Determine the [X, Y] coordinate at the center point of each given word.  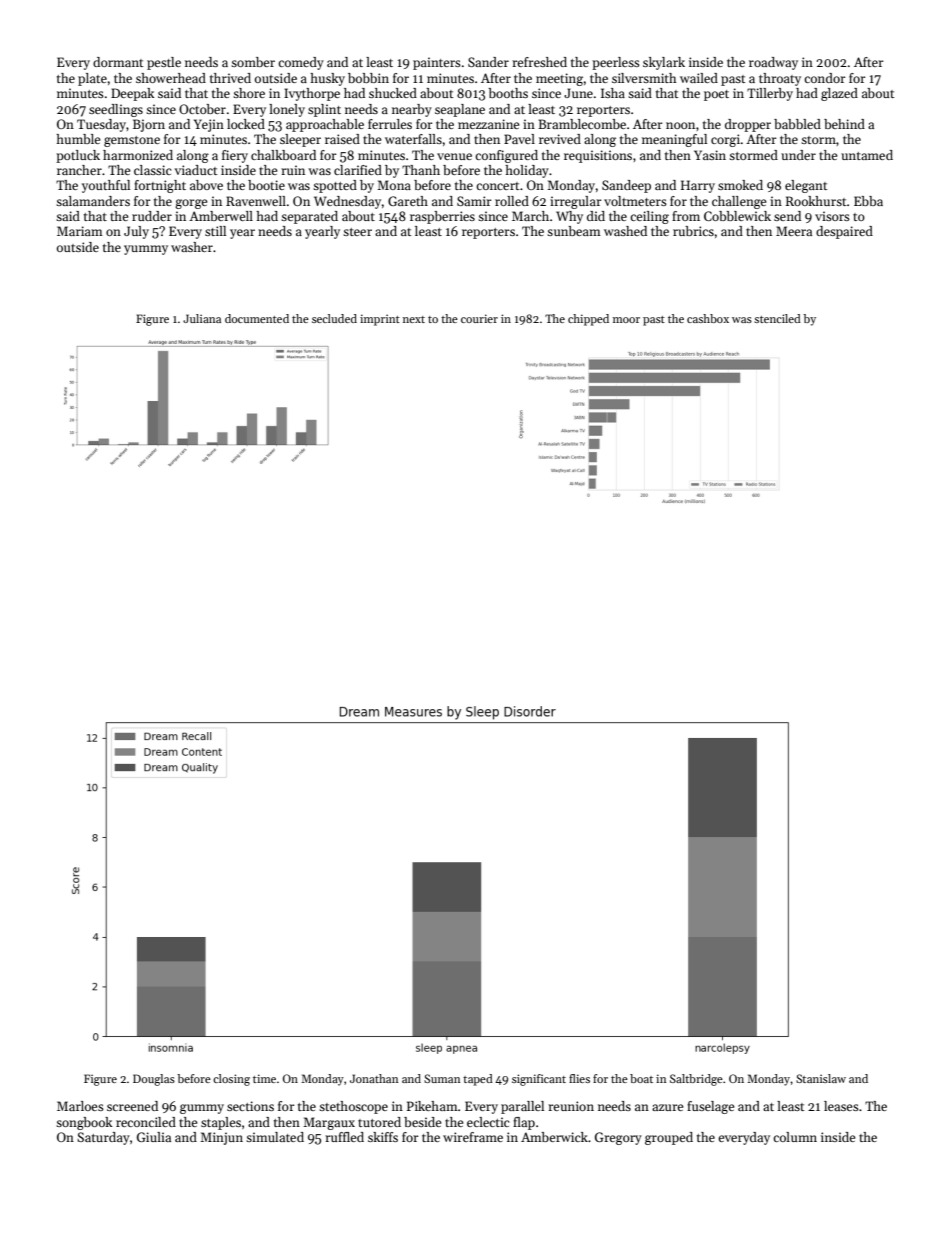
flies [579, 1078]
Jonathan [374, 1078]
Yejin [209, 125]
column [795, 1137]
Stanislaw [821, 1078]
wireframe [473, 1137]
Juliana [202, 318]
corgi [725, 140]
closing [231, 1080]
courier [479, 318]
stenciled [777, 318]
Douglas [154, 1080]
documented [257, 318]
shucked [393, 93]
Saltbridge [696, 1080]
